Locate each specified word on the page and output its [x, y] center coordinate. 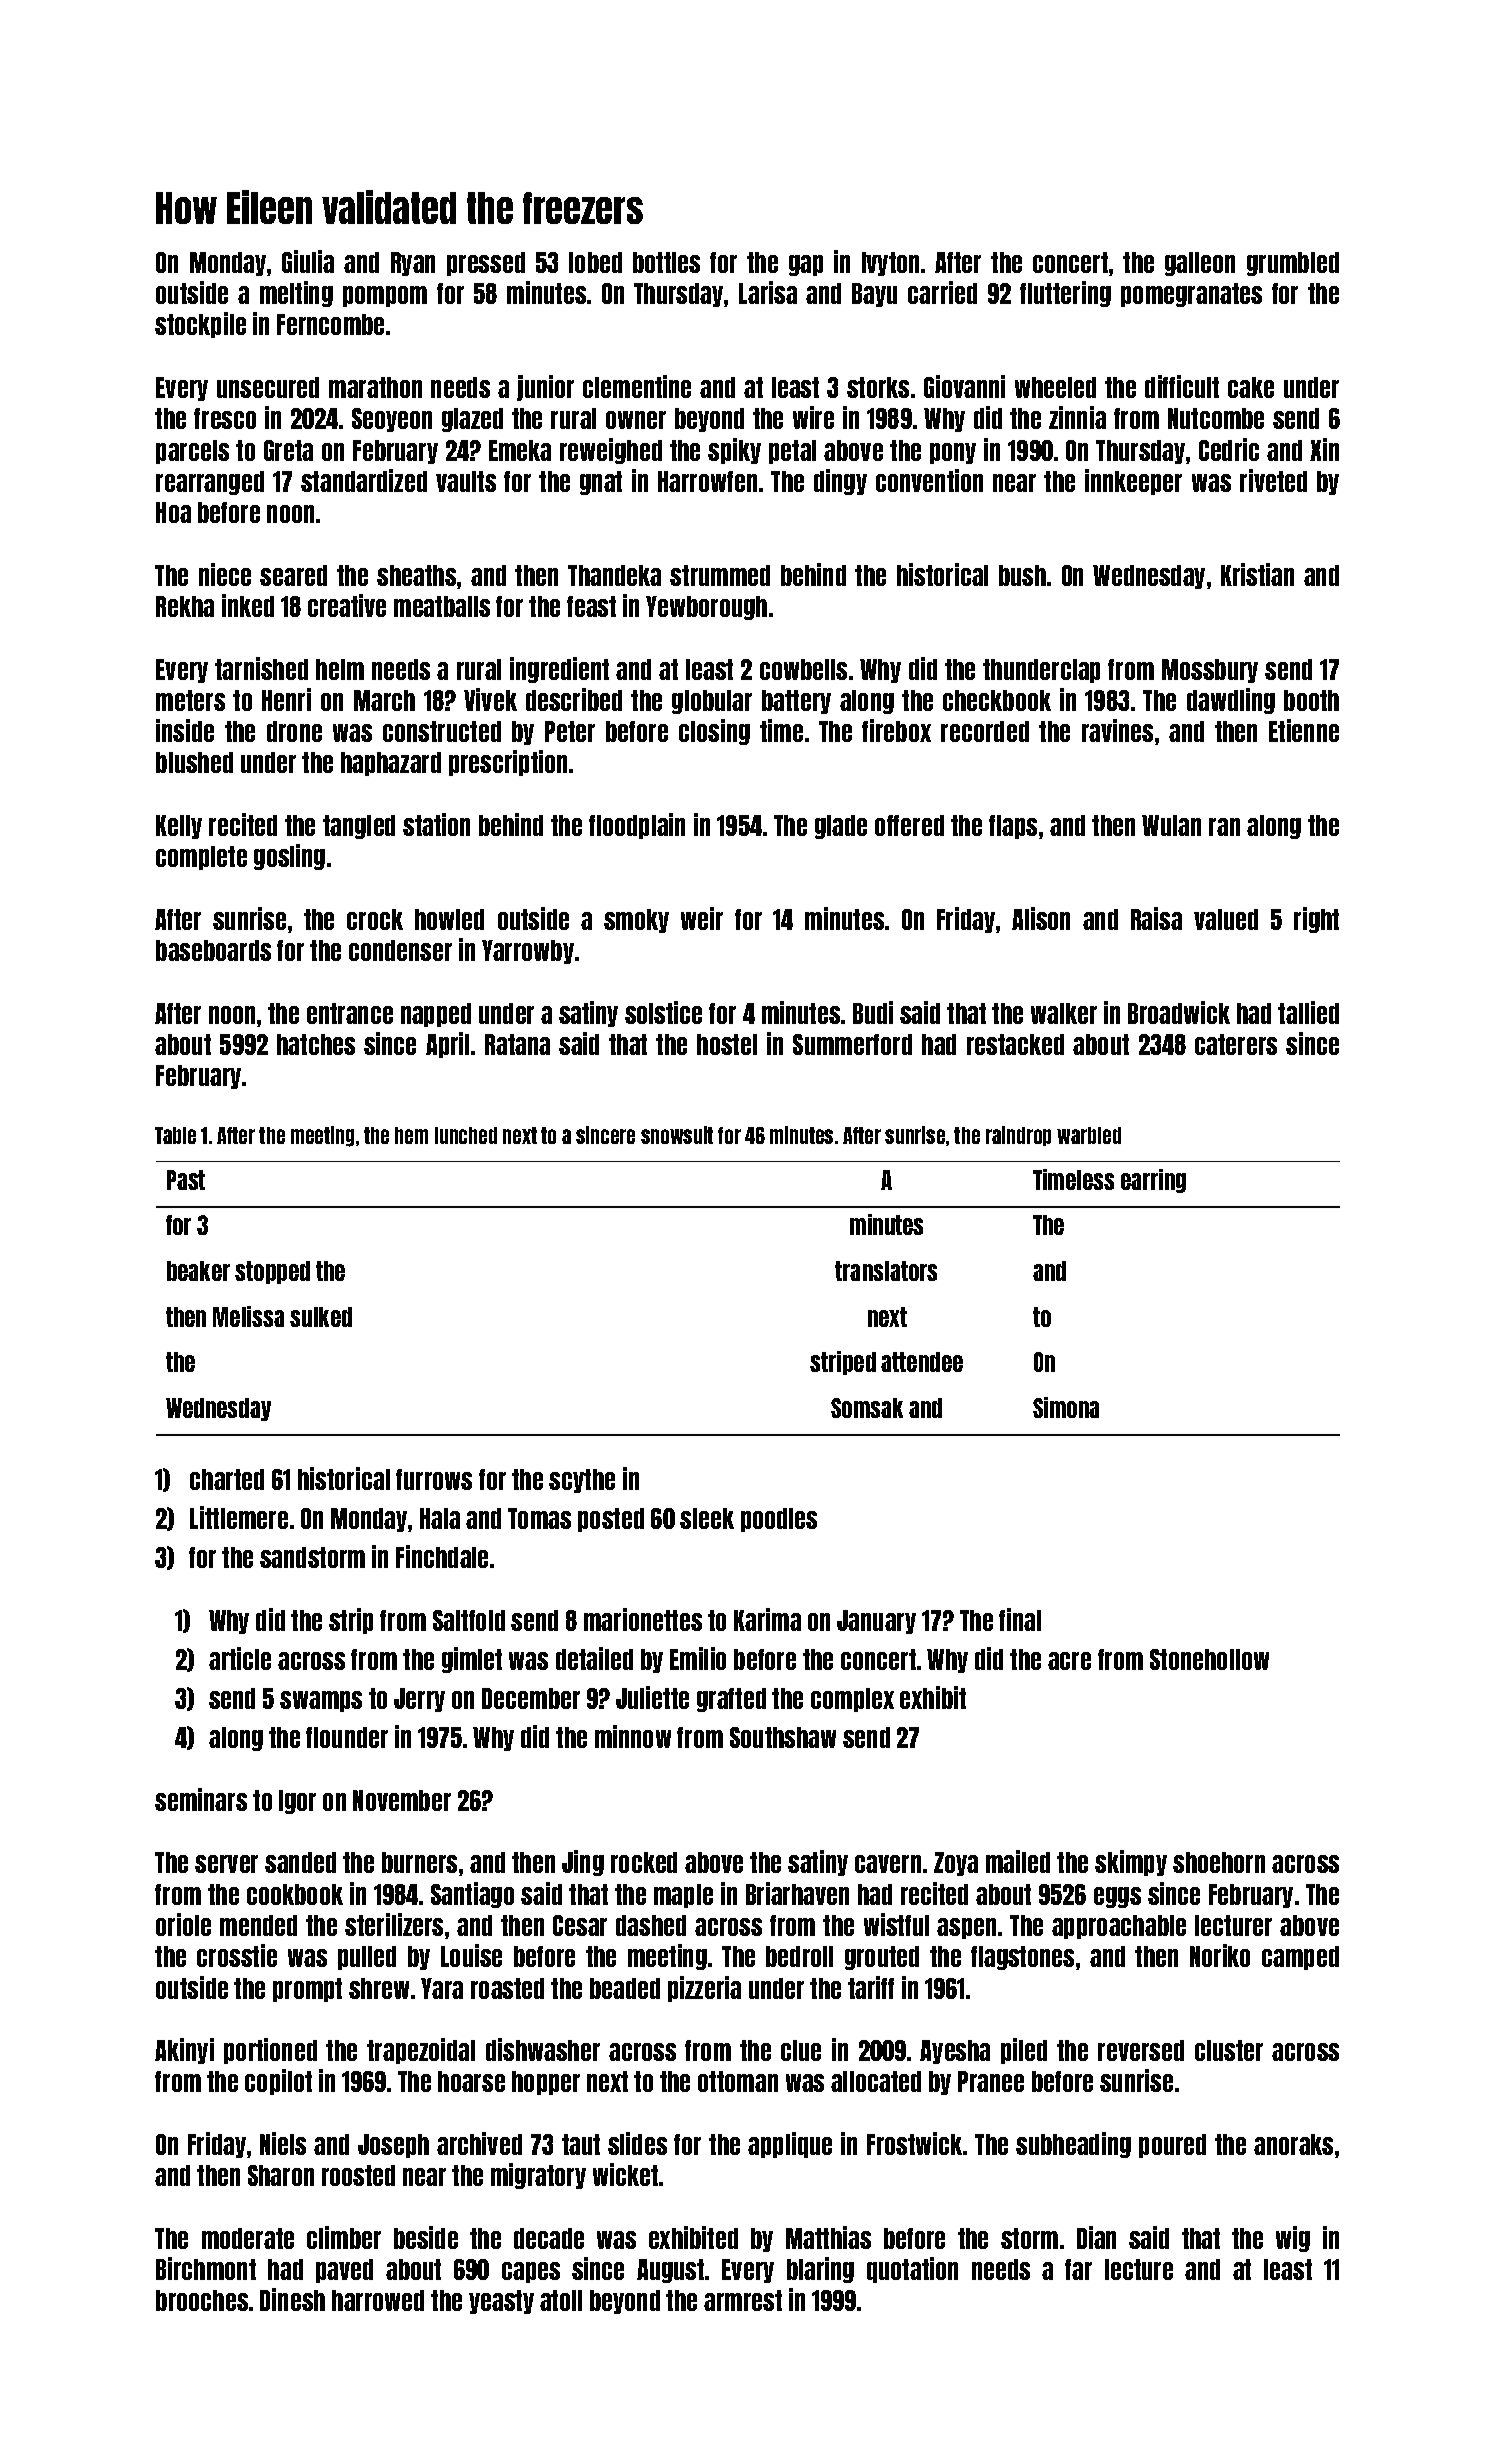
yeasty [501, 2302]
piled [1024, 2051]
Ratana [517, 1044]
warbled [1089, 1135]
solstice [663, 1012]
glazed [472, 420]
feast [591, 606]
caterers [1236, 1044]
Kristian [1257, 574]
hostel [727, 1044]
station [436, 824]
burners [419, 1862]
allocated [876, 2081]
